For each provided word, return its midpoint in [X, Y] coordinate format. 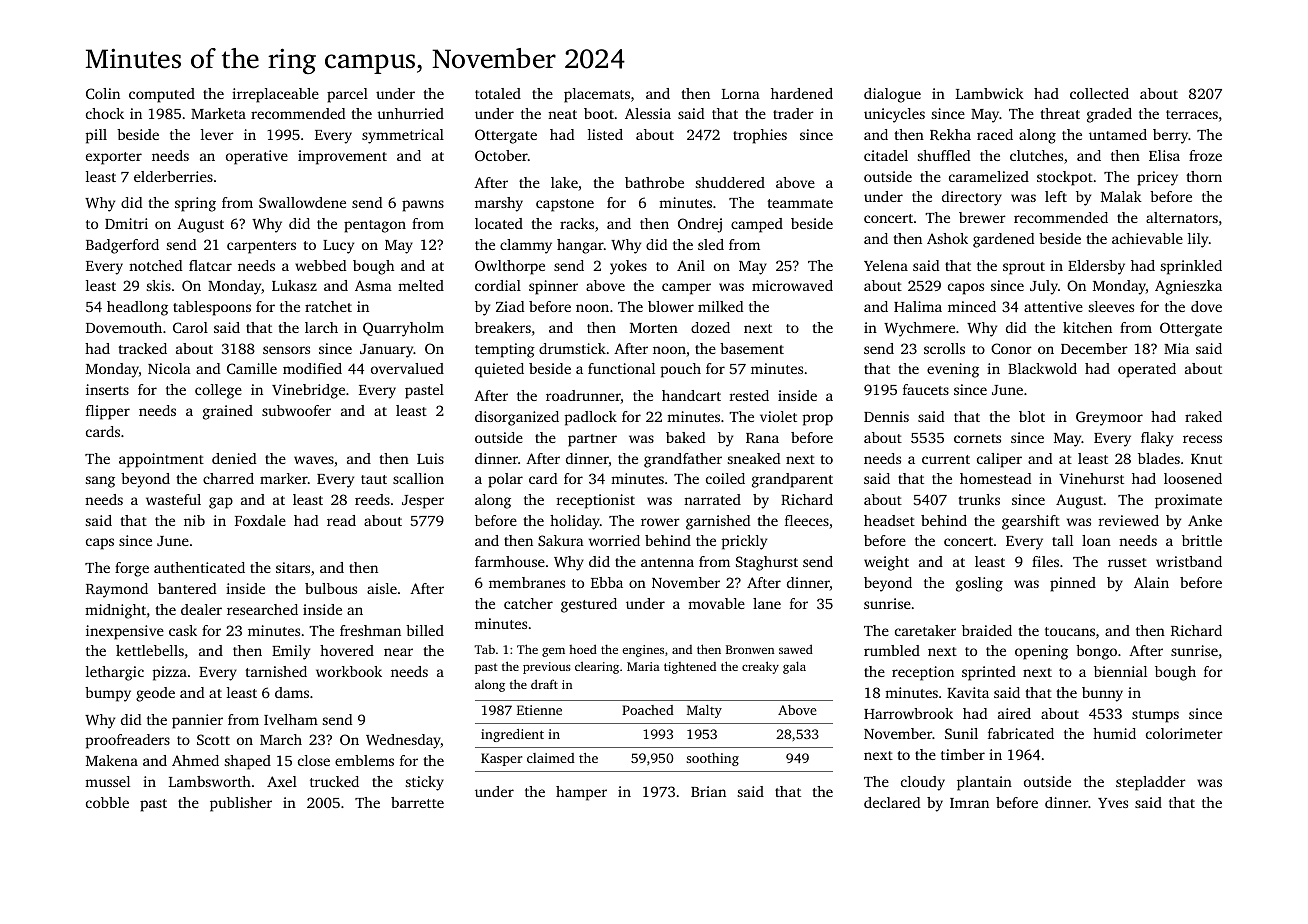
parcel [347, 95]
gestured [589, 605]
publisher [241, 804]
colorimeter [1184, 733]
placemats [597, 95]
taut [374, 479]
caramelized [989, 176]
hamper [581, 793]
